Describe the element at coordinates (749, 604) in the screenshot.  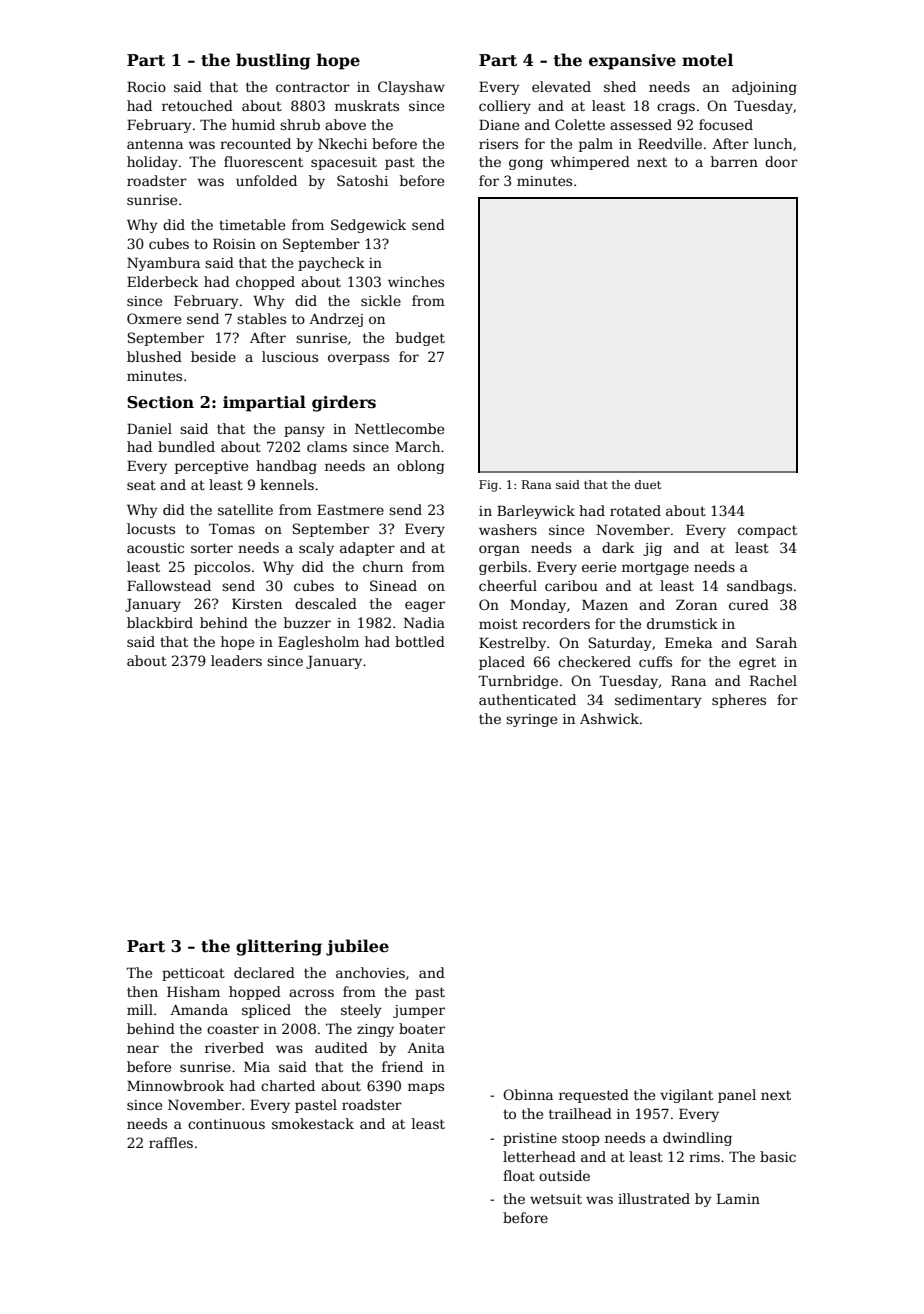
I see `cured` at that location.
